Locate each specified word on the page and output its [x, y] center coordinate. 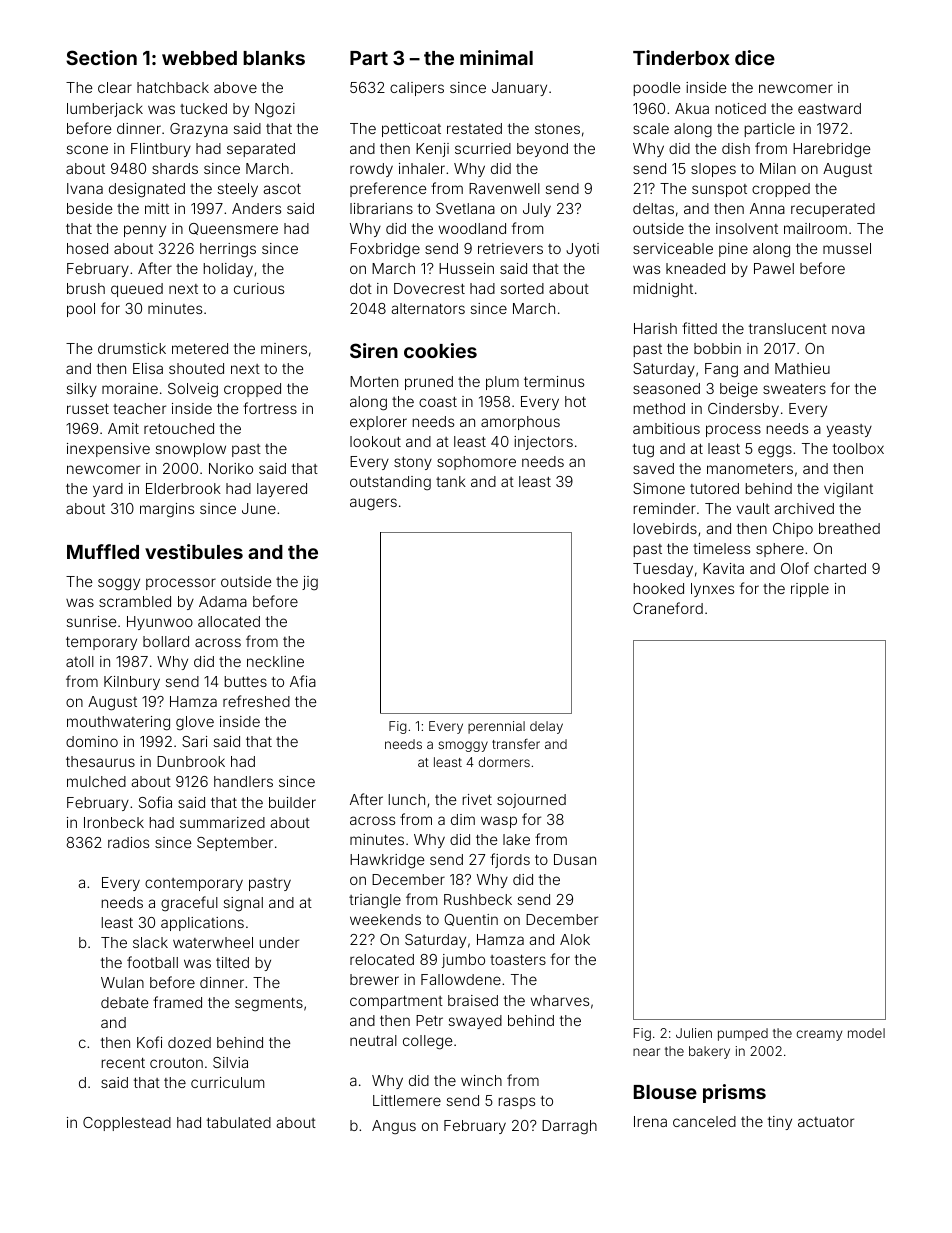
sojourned [531, 801]
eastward [829, 108]
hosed [87, 248]
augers [373, 504]
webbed [199, 58]
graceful [189, 904]
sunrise [91, 621]
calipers [417, 89]
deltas [653, 208]
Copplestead [127, 1124]
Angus [394, 1127]
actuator [826, 1122]
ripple [810, 590]
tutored [714, 488]
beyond [542, 150]
